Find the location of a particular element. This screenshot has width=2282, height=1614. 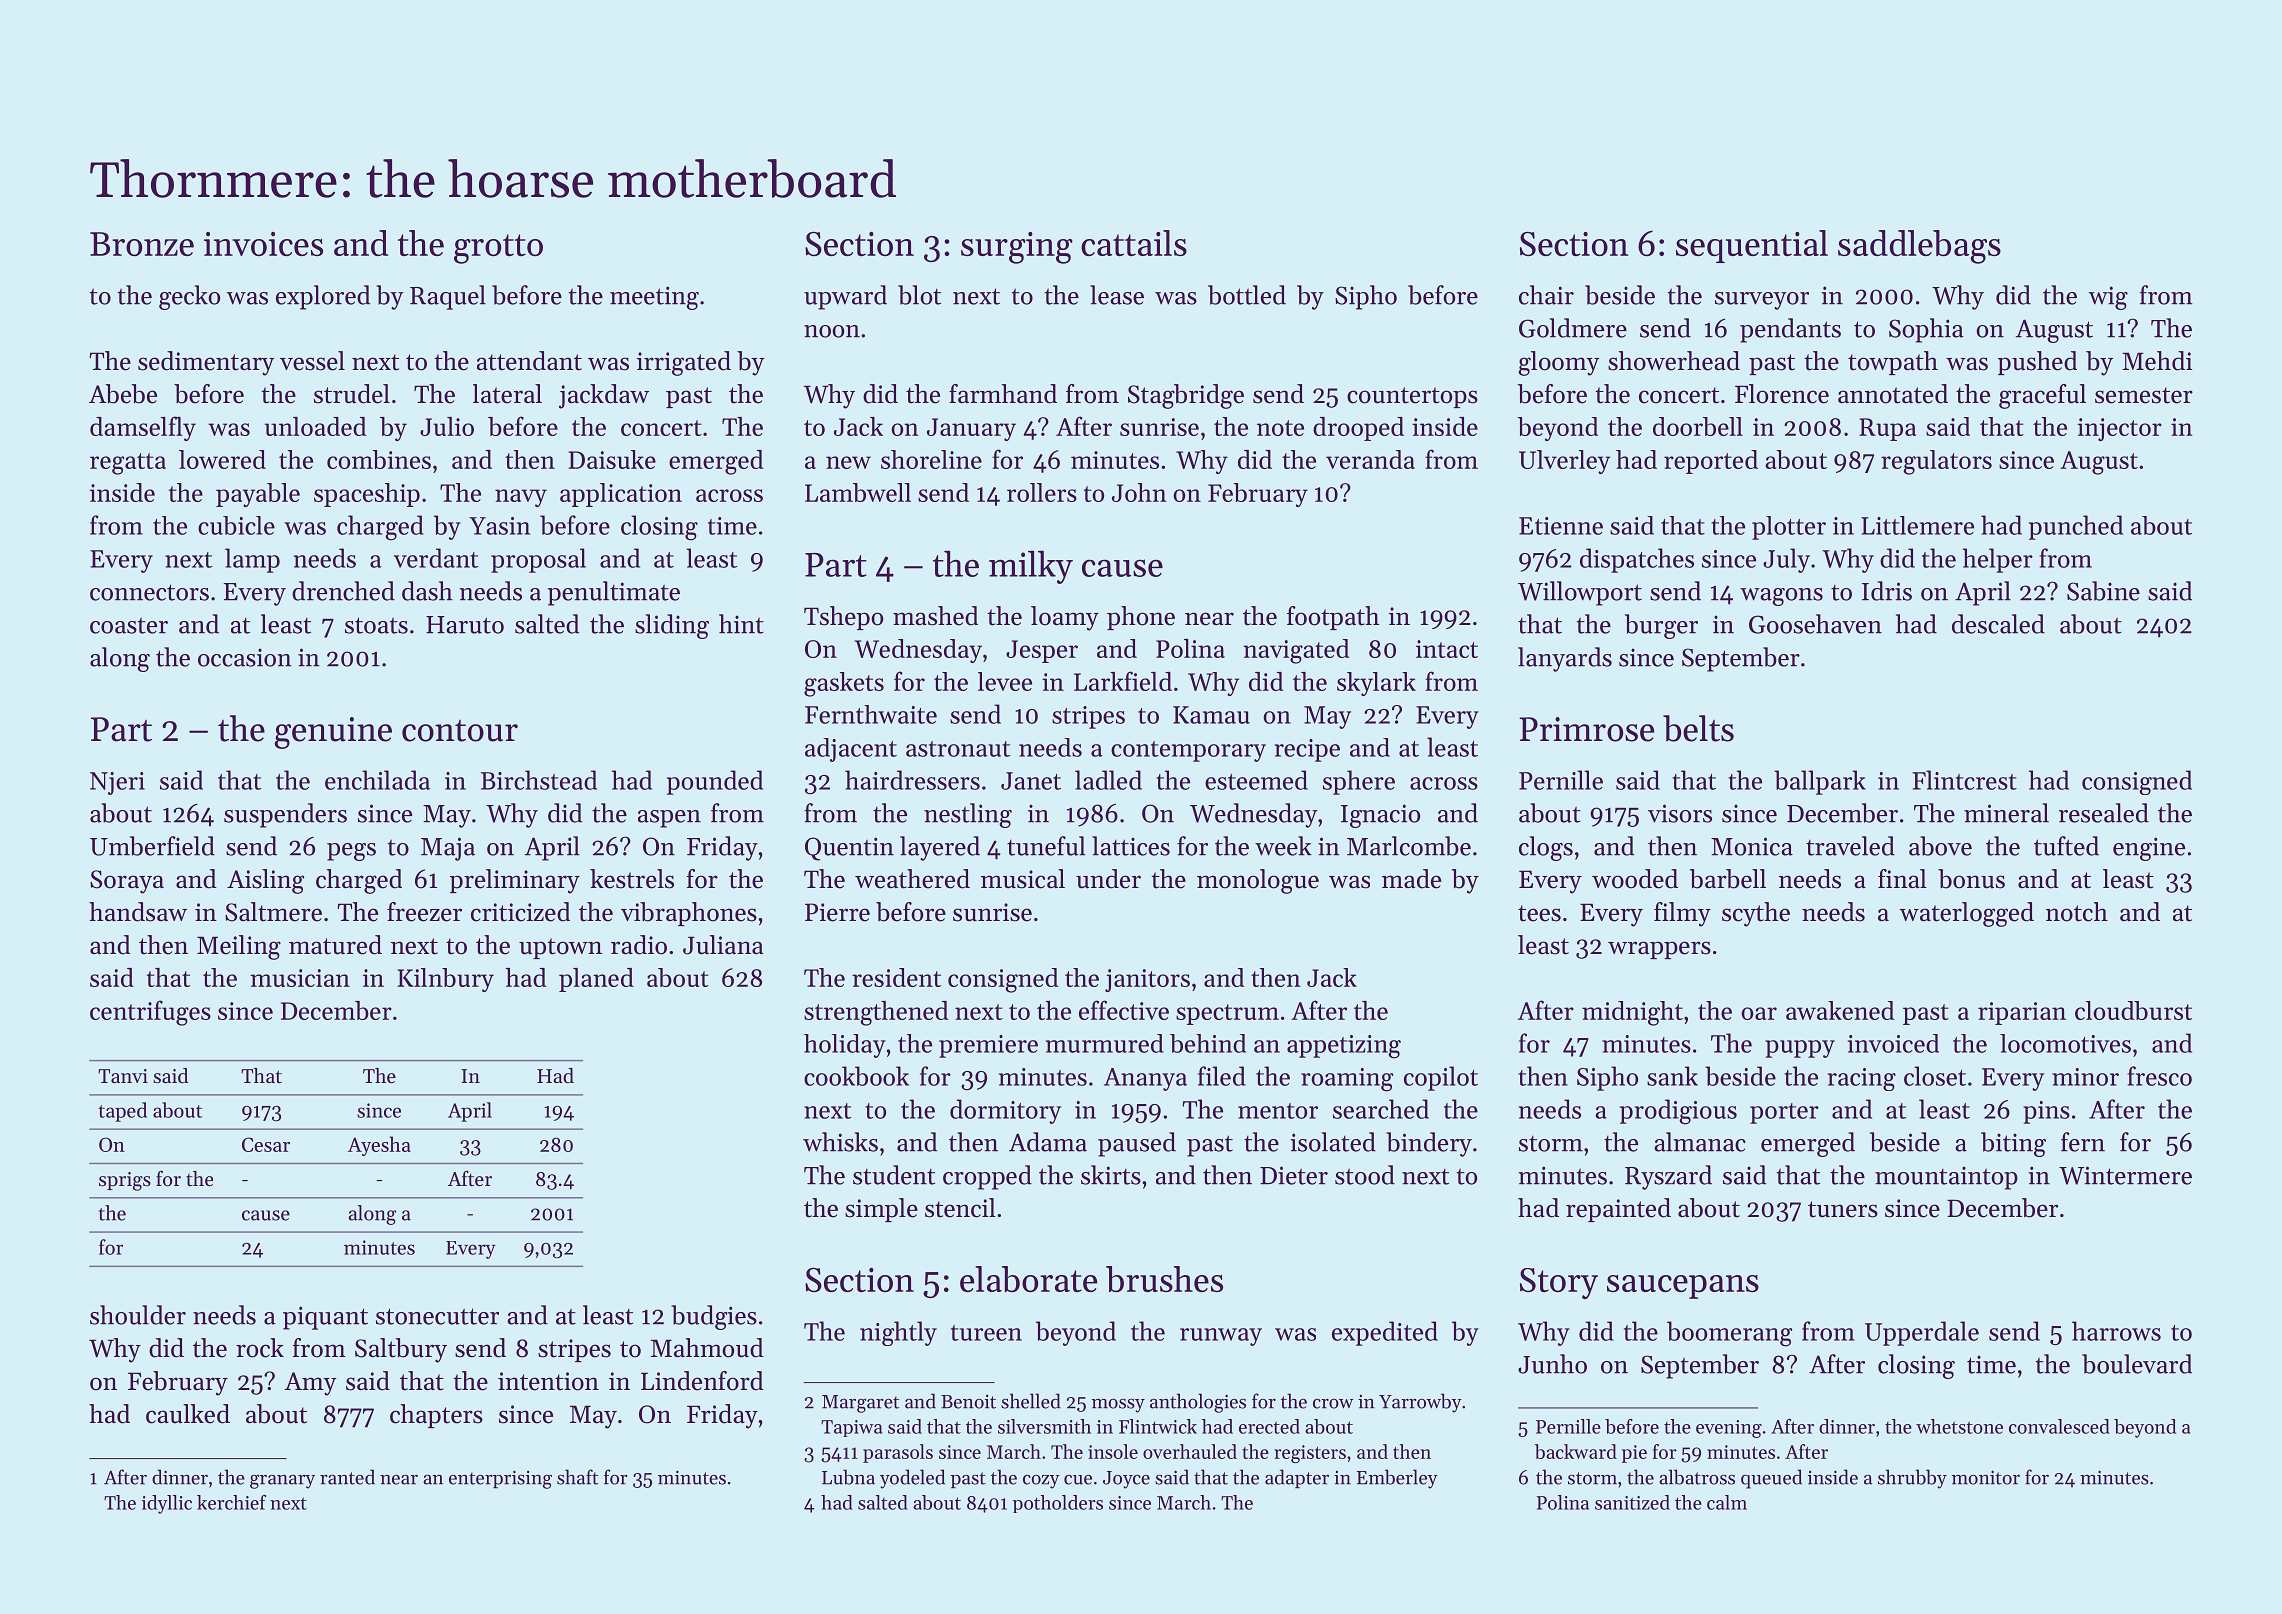

drooped is located at coordinates (1358, 429).
